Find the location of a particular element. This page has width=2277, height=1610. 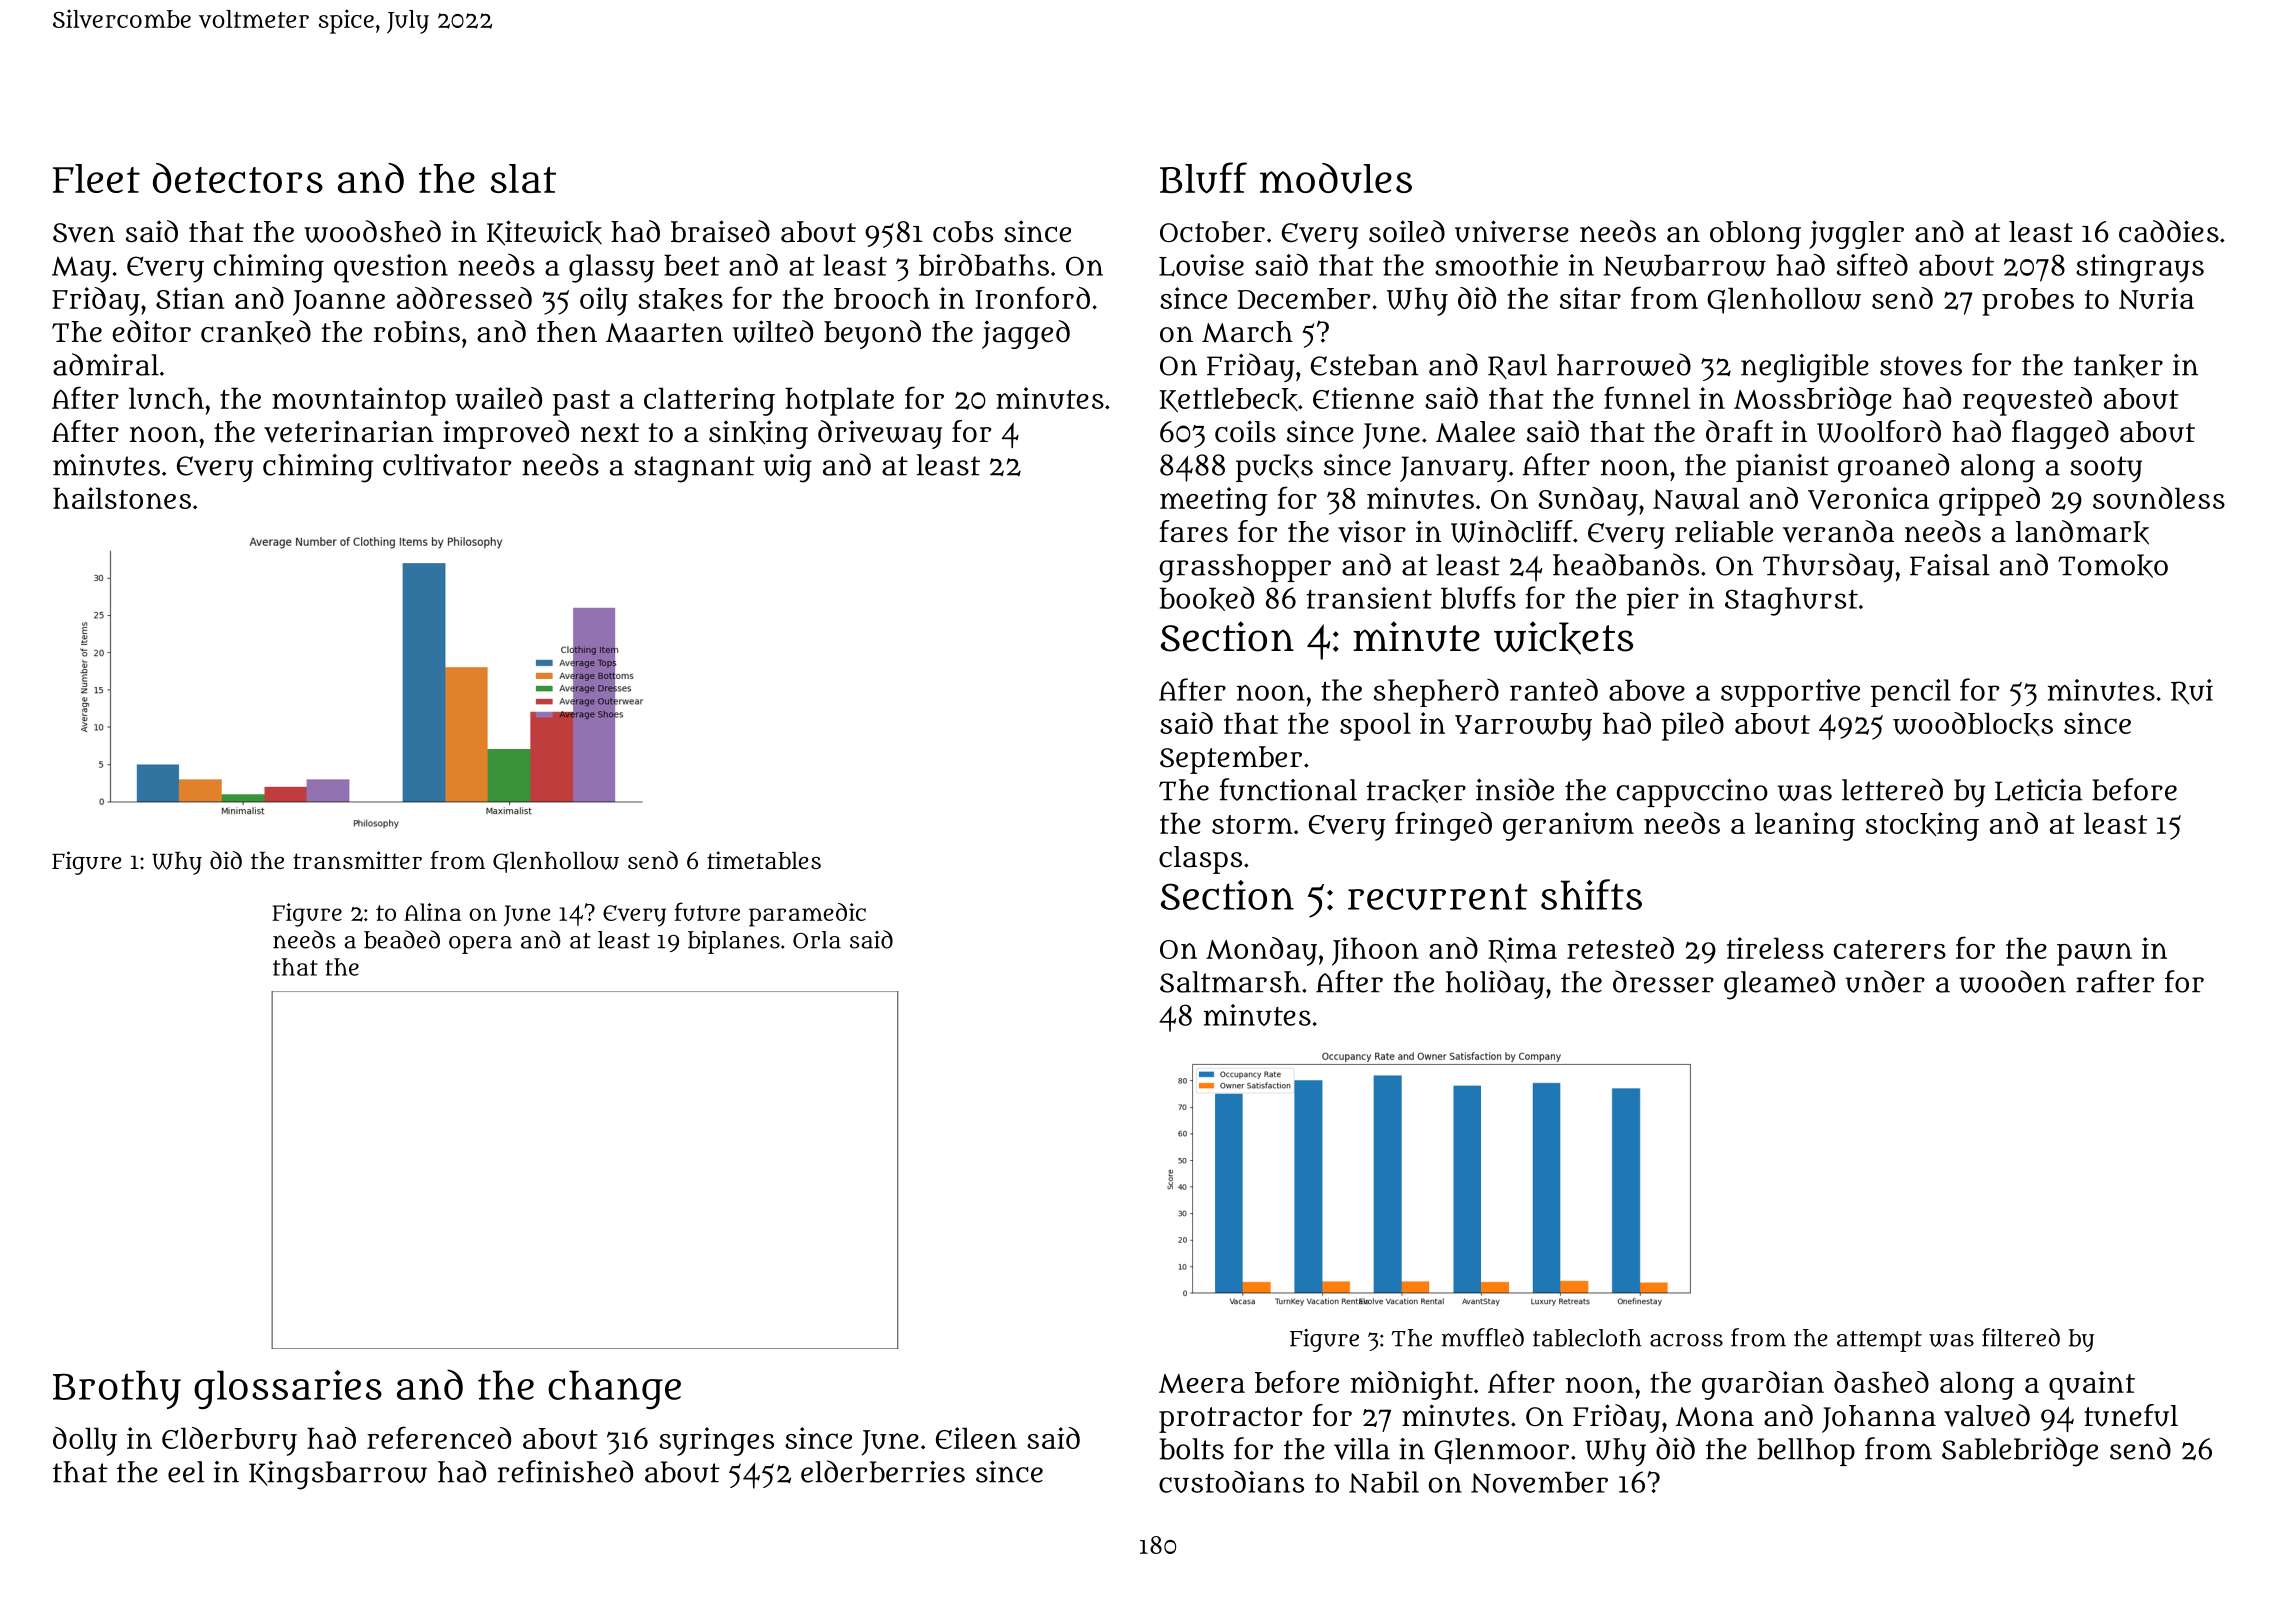

opera is located at coordinates (480, 945).
